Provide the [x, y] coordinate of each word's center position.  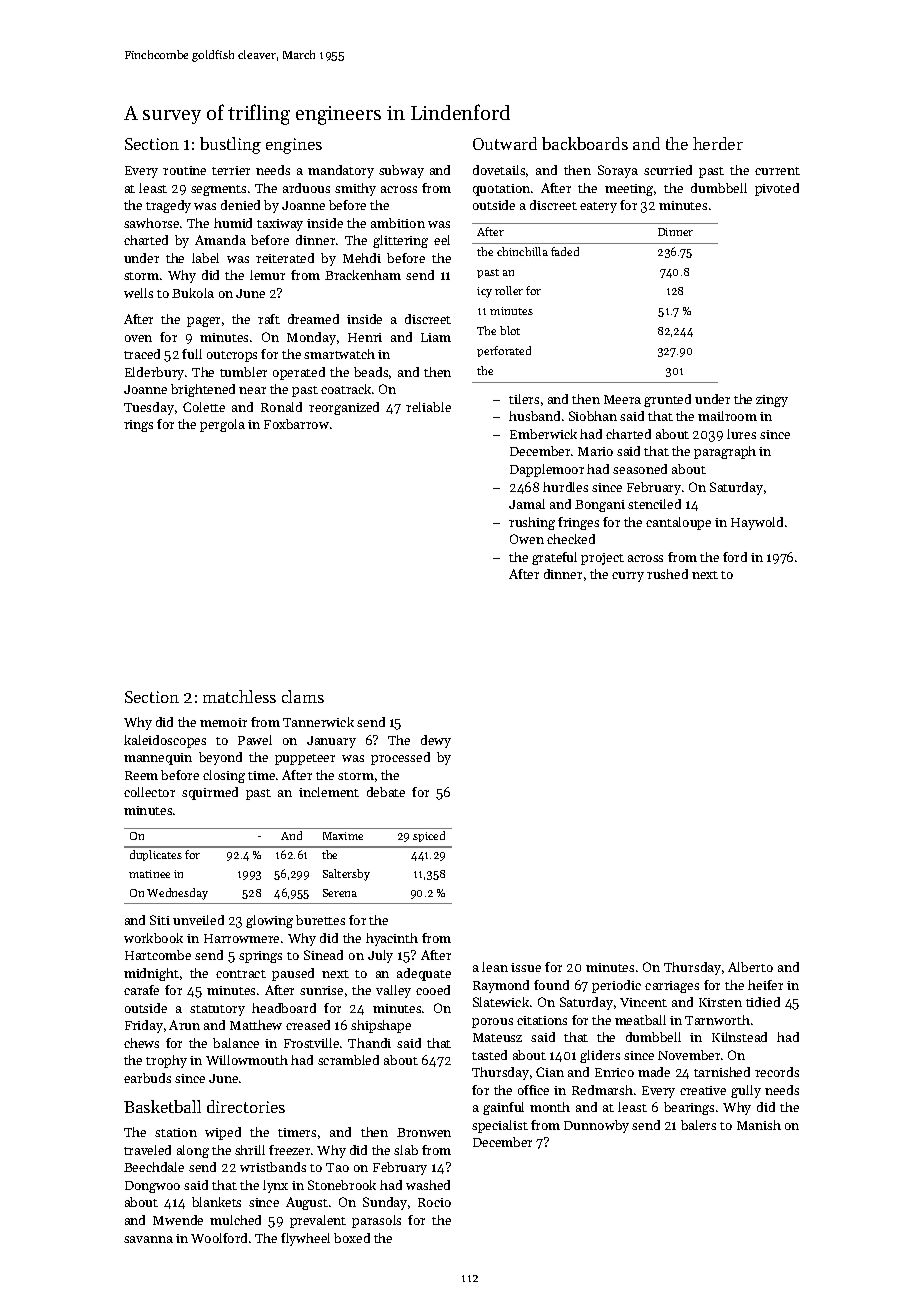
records [777, 1072]
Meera [622, 399]
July [380, 956]
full [192, 354]
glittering [400, 241]
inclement [329, 792]
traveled [147, 1150]
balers [698, 1125]
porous [492, 1023]
